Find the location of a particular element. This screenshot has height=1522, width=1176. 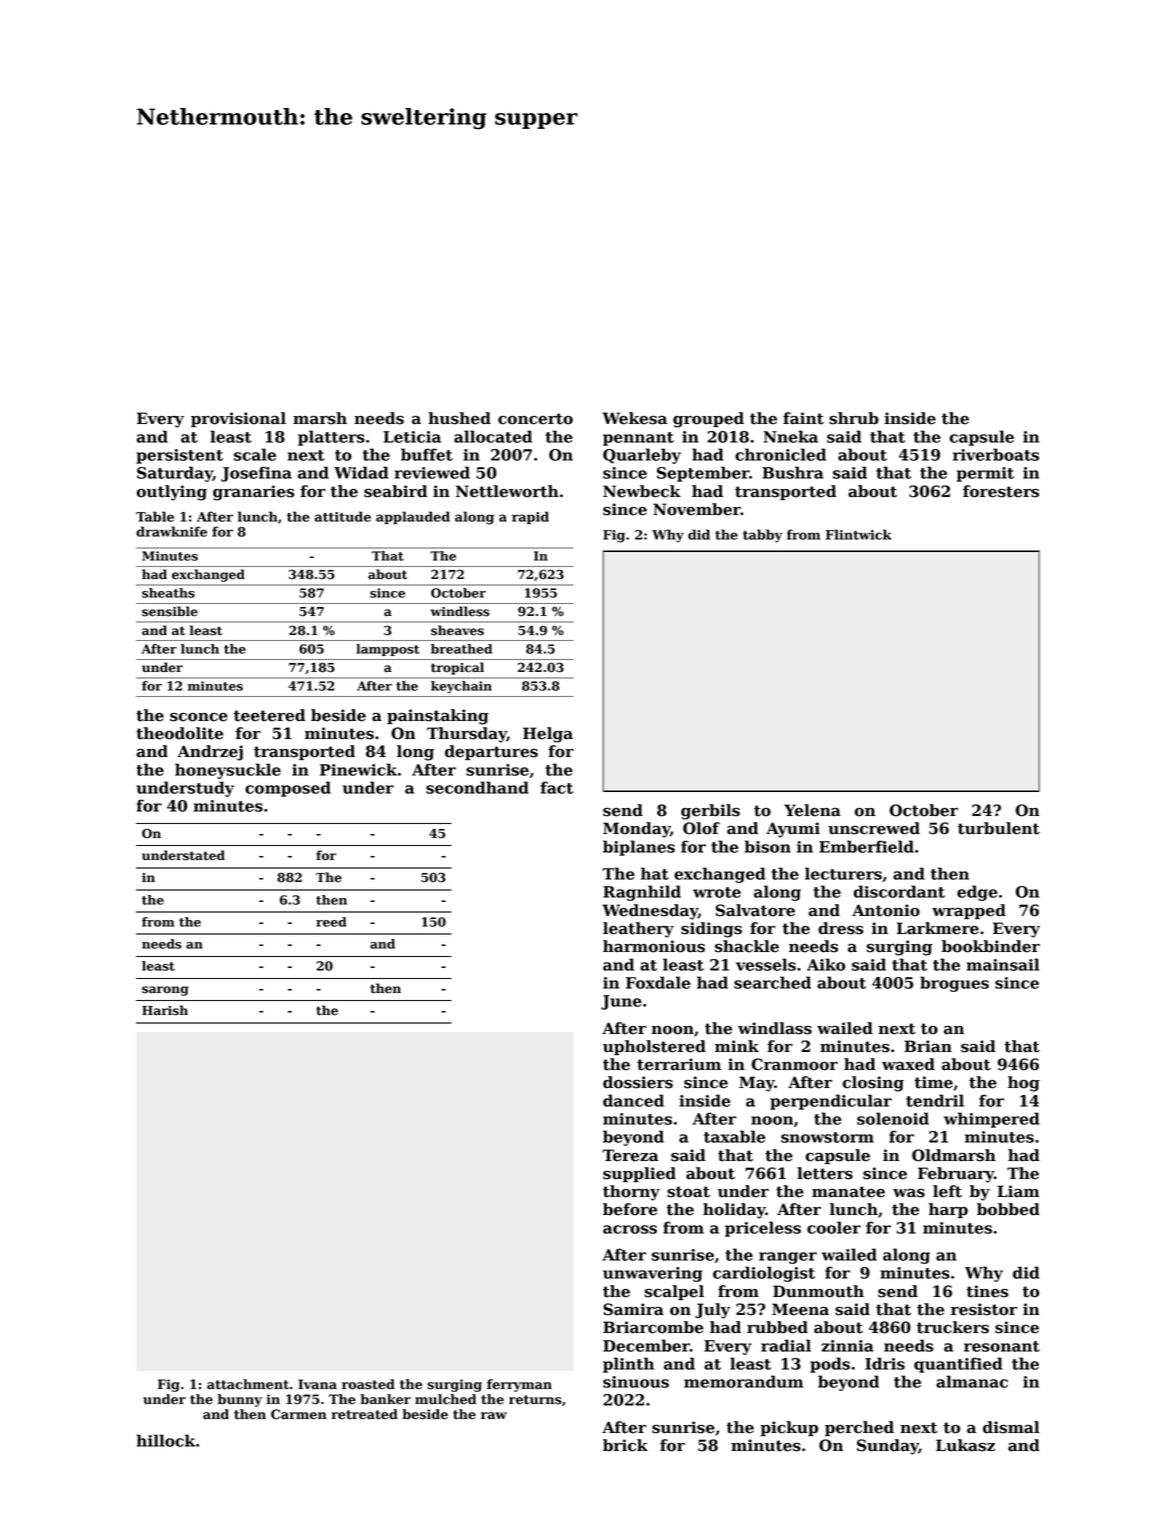

Lukasz is located at coordinates (965, 1445).
